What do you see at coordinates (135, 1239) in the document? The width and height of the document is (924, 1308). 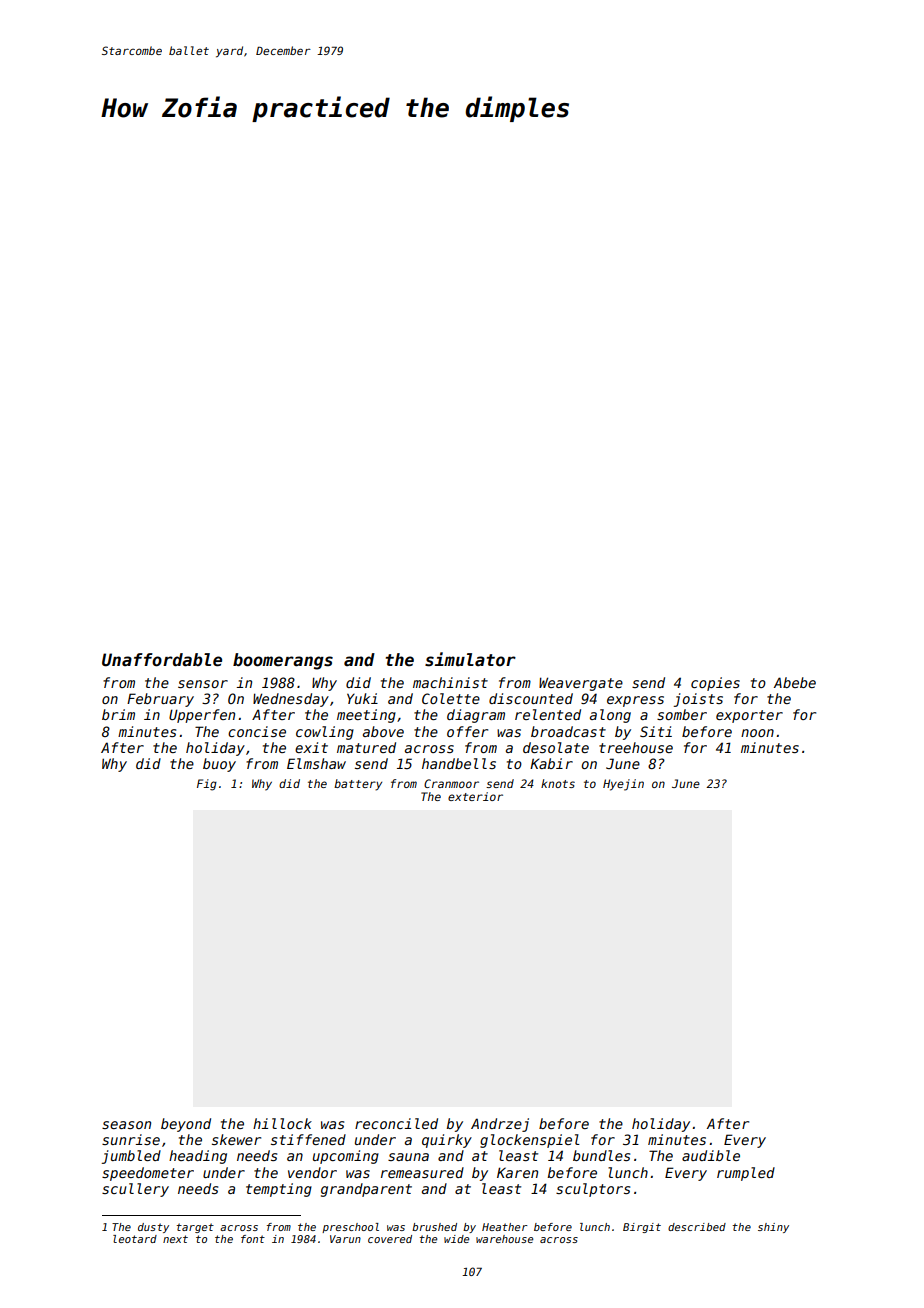 I see `leotard` at bounding box center [135, 1239].
